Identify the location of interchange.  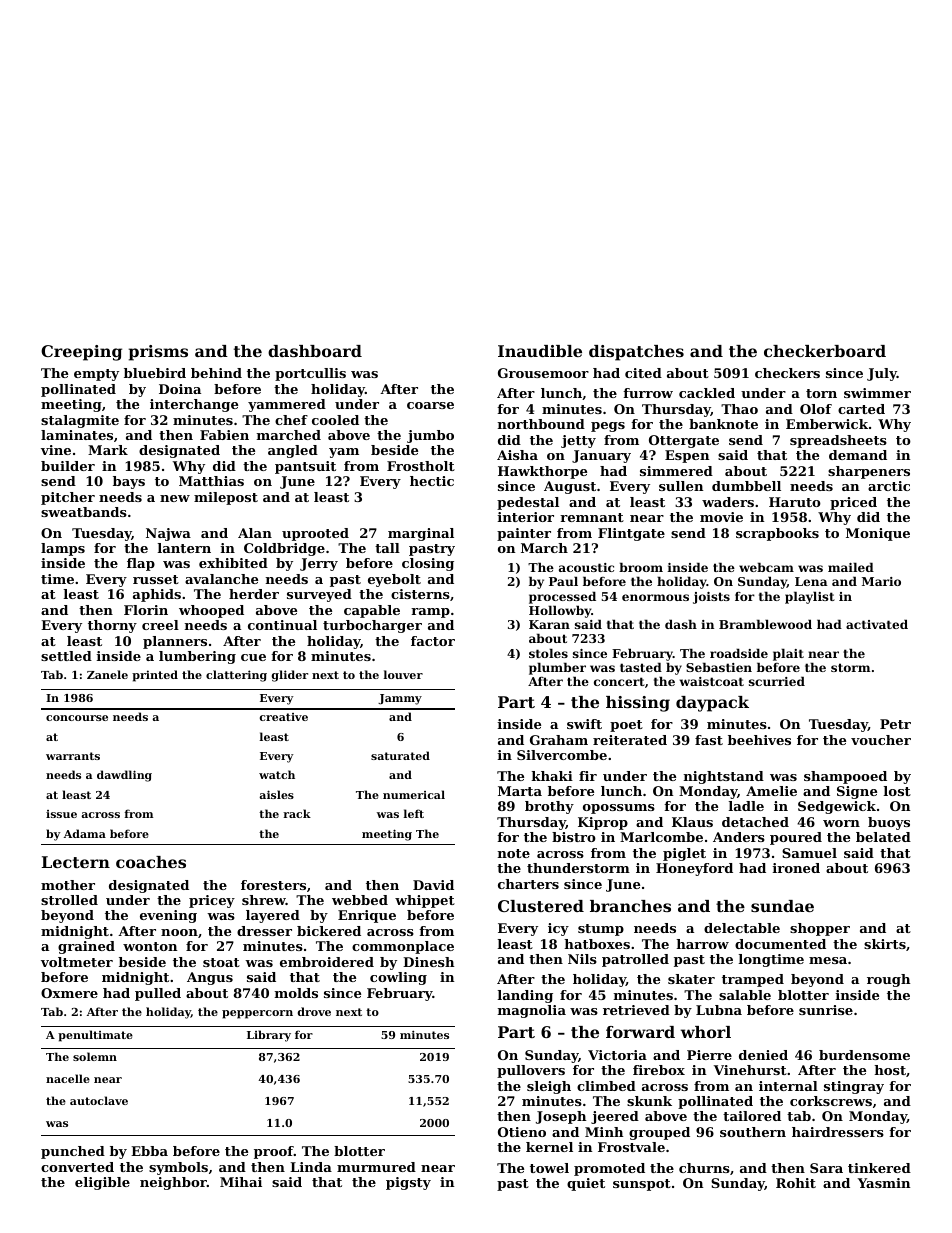
(194, 405).
